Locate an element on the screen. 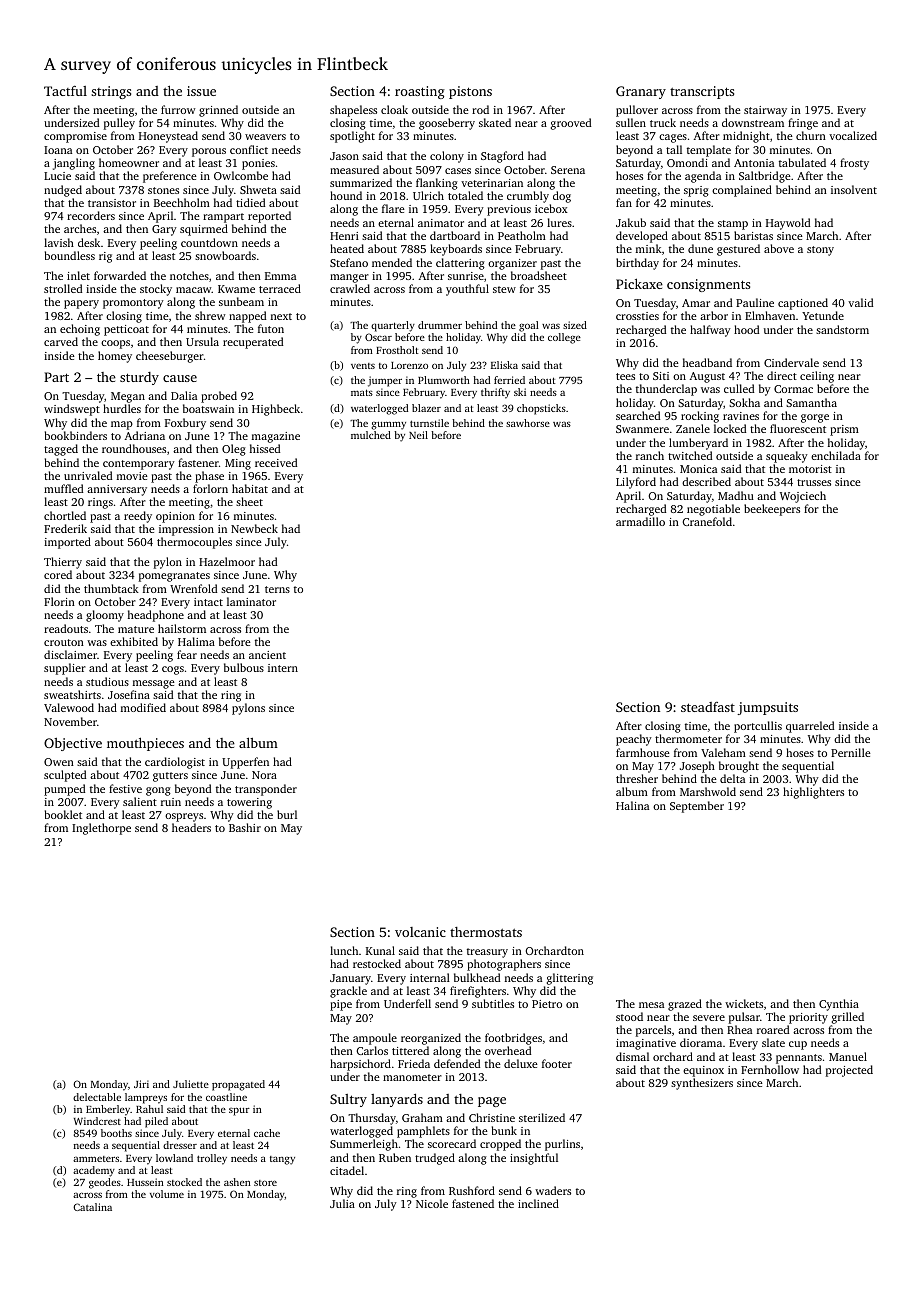  Wojciech is located at coordinates (803, 497).
